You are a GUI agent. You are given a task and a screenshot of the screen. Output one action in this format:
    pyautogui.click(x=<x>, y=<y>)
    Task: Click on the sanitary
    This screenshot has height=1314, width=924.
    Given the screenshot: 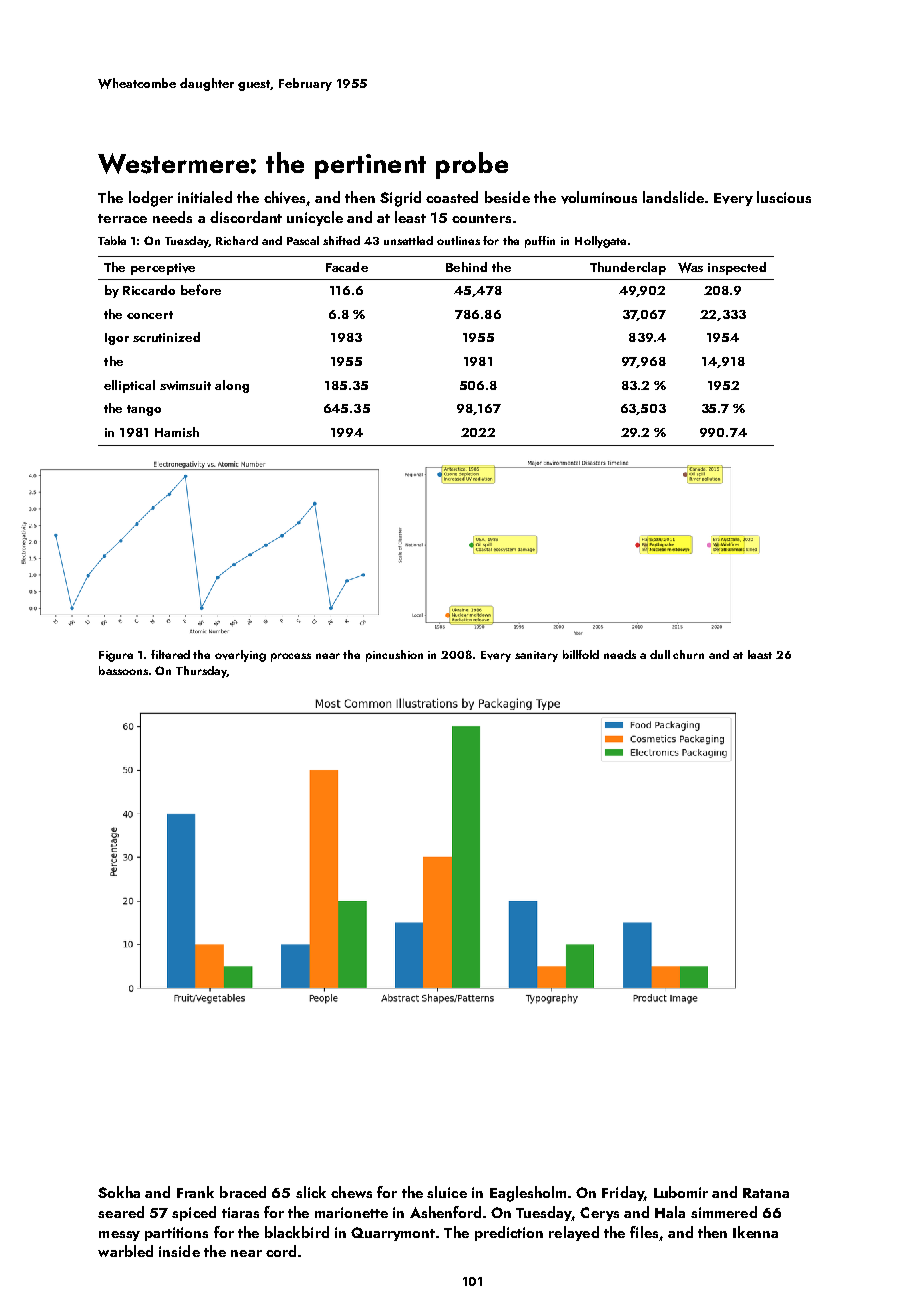 What is the action you would take?
    pyautogui.click(x=536, y=656)
